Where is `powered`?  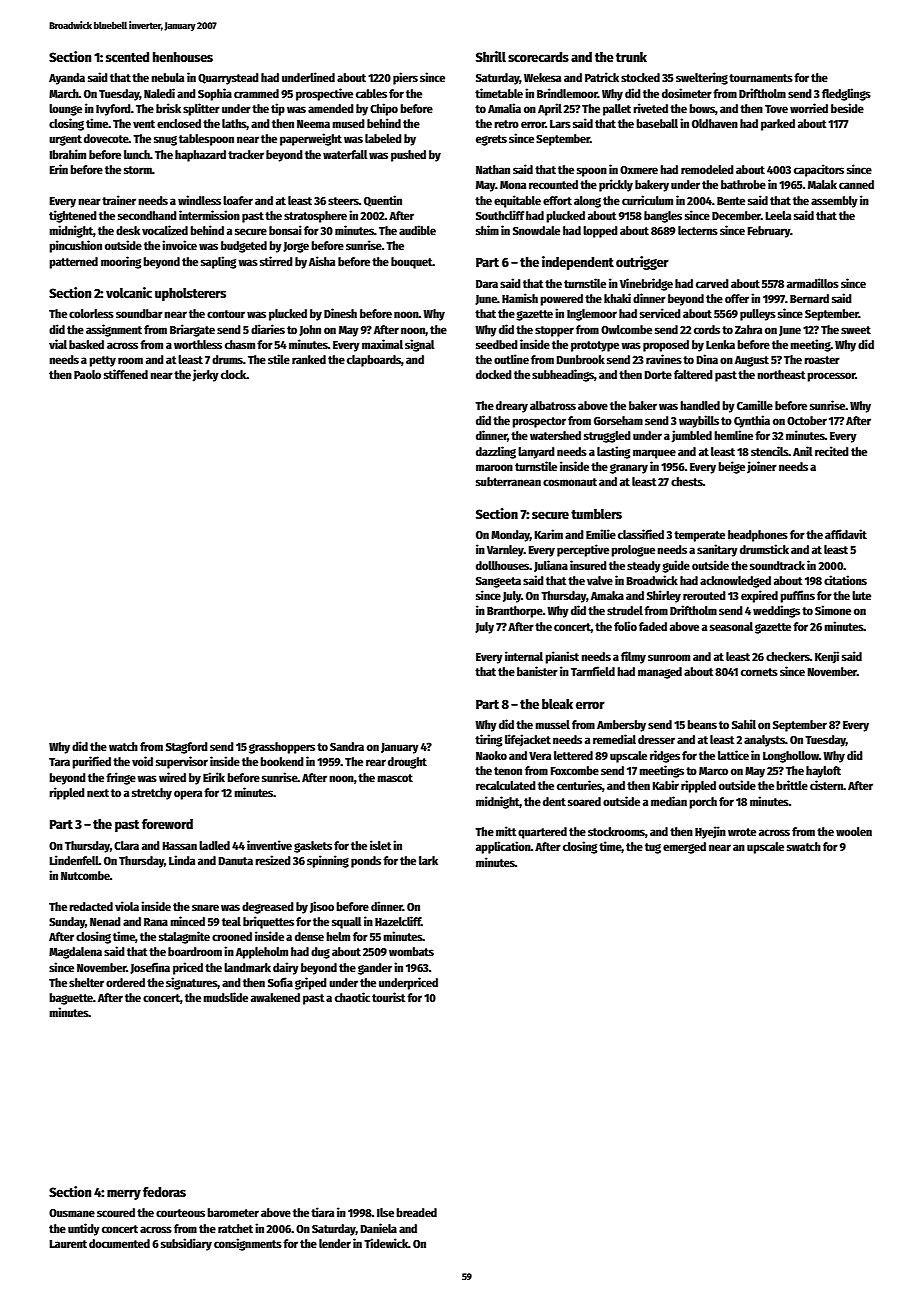
powered is located at coordinates (561, 300).
